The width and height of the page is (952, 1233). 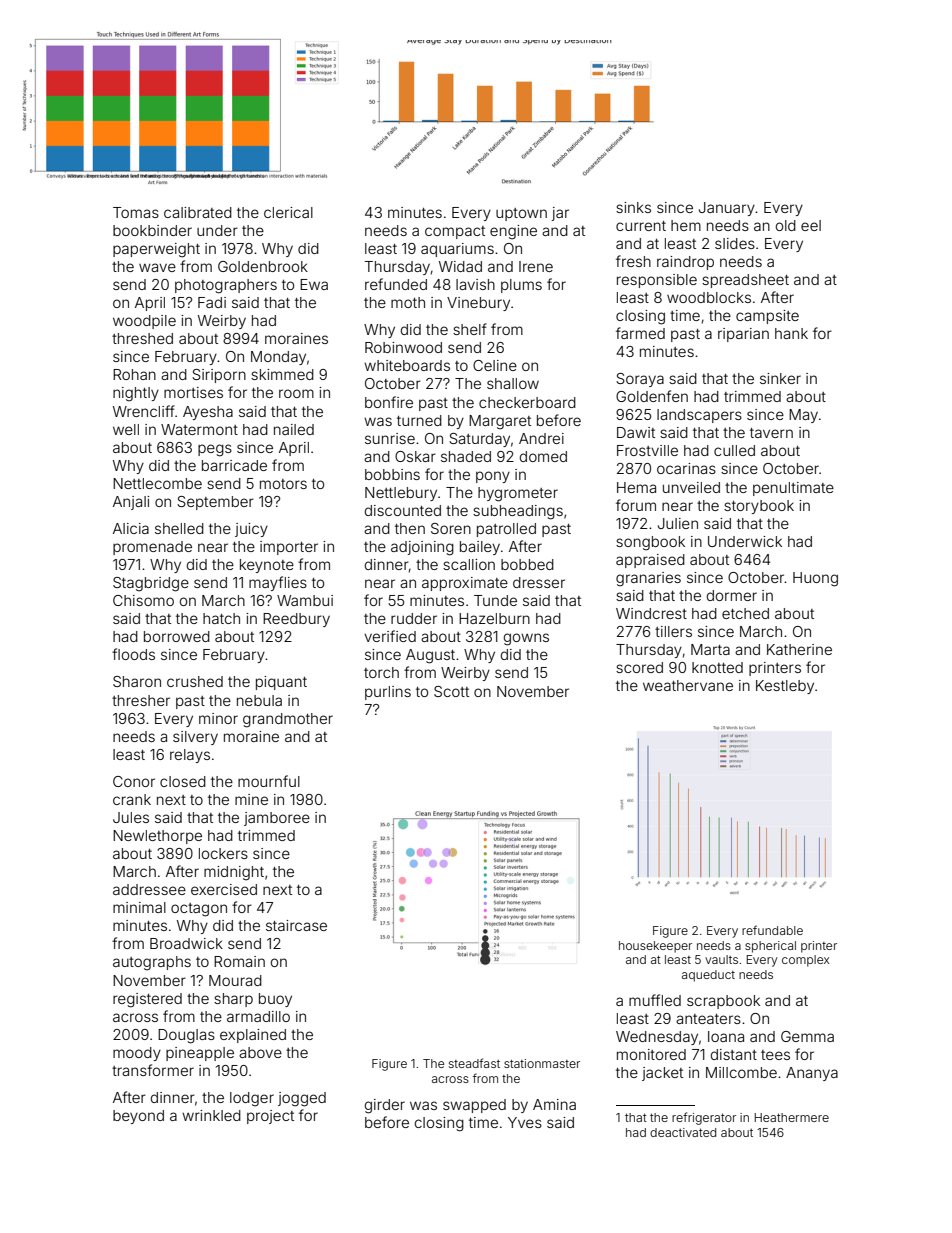 I want to click on beyond, so click(x=138, y=1117).
